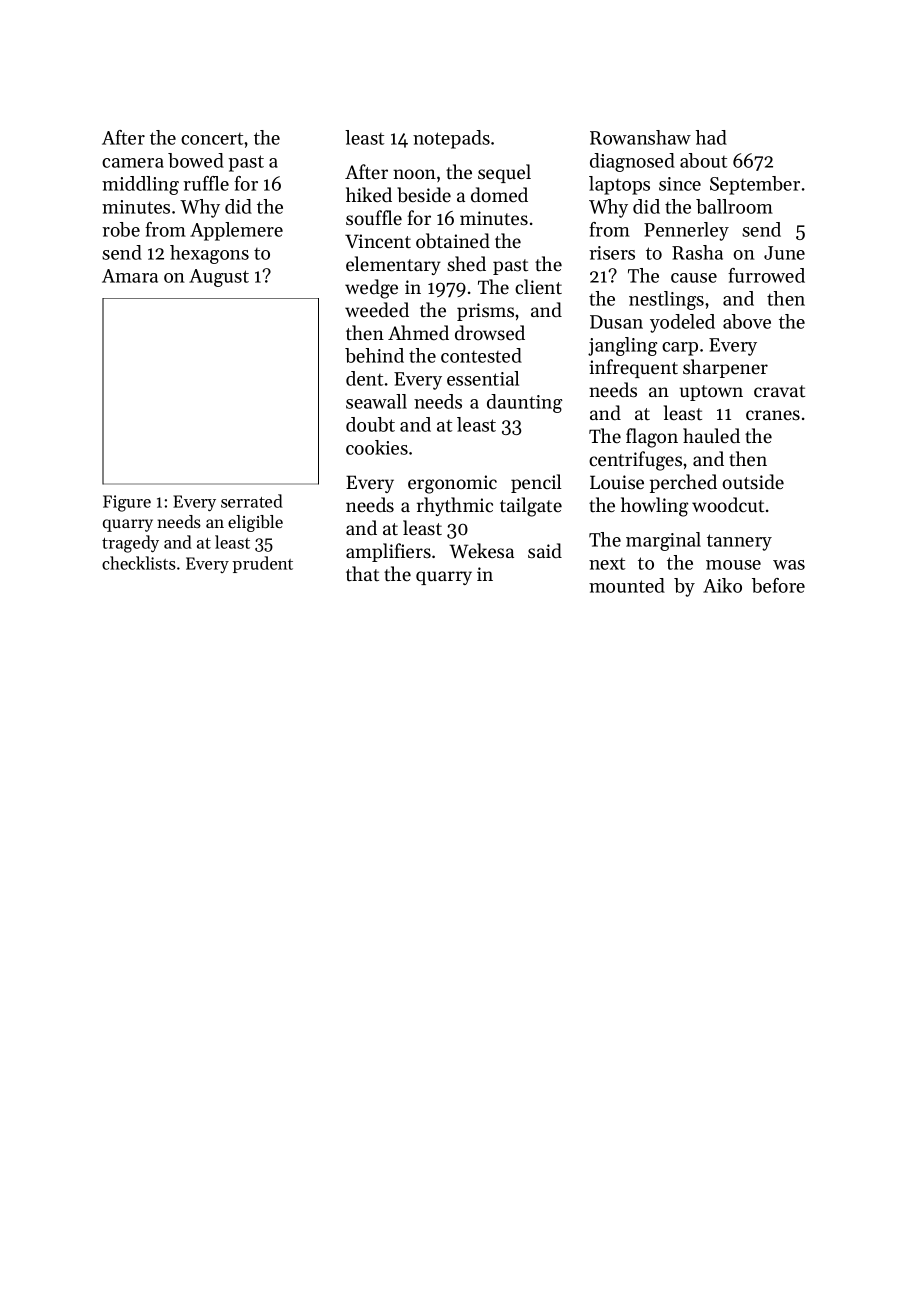  I want to click on concert, so click(212, 139).
